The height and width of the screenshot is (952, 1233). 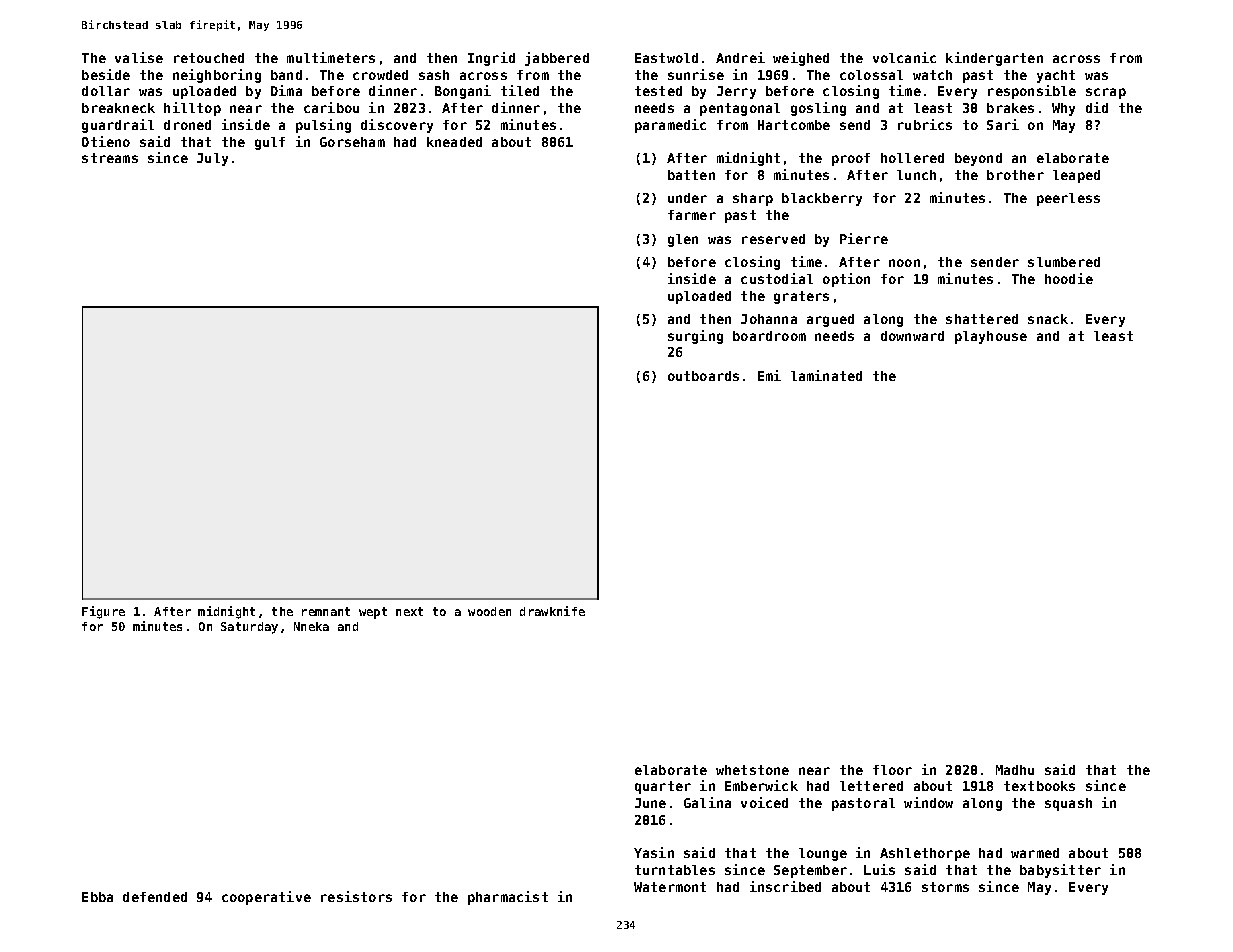 I want to click on drawknife, so click(x=552, y=611).
